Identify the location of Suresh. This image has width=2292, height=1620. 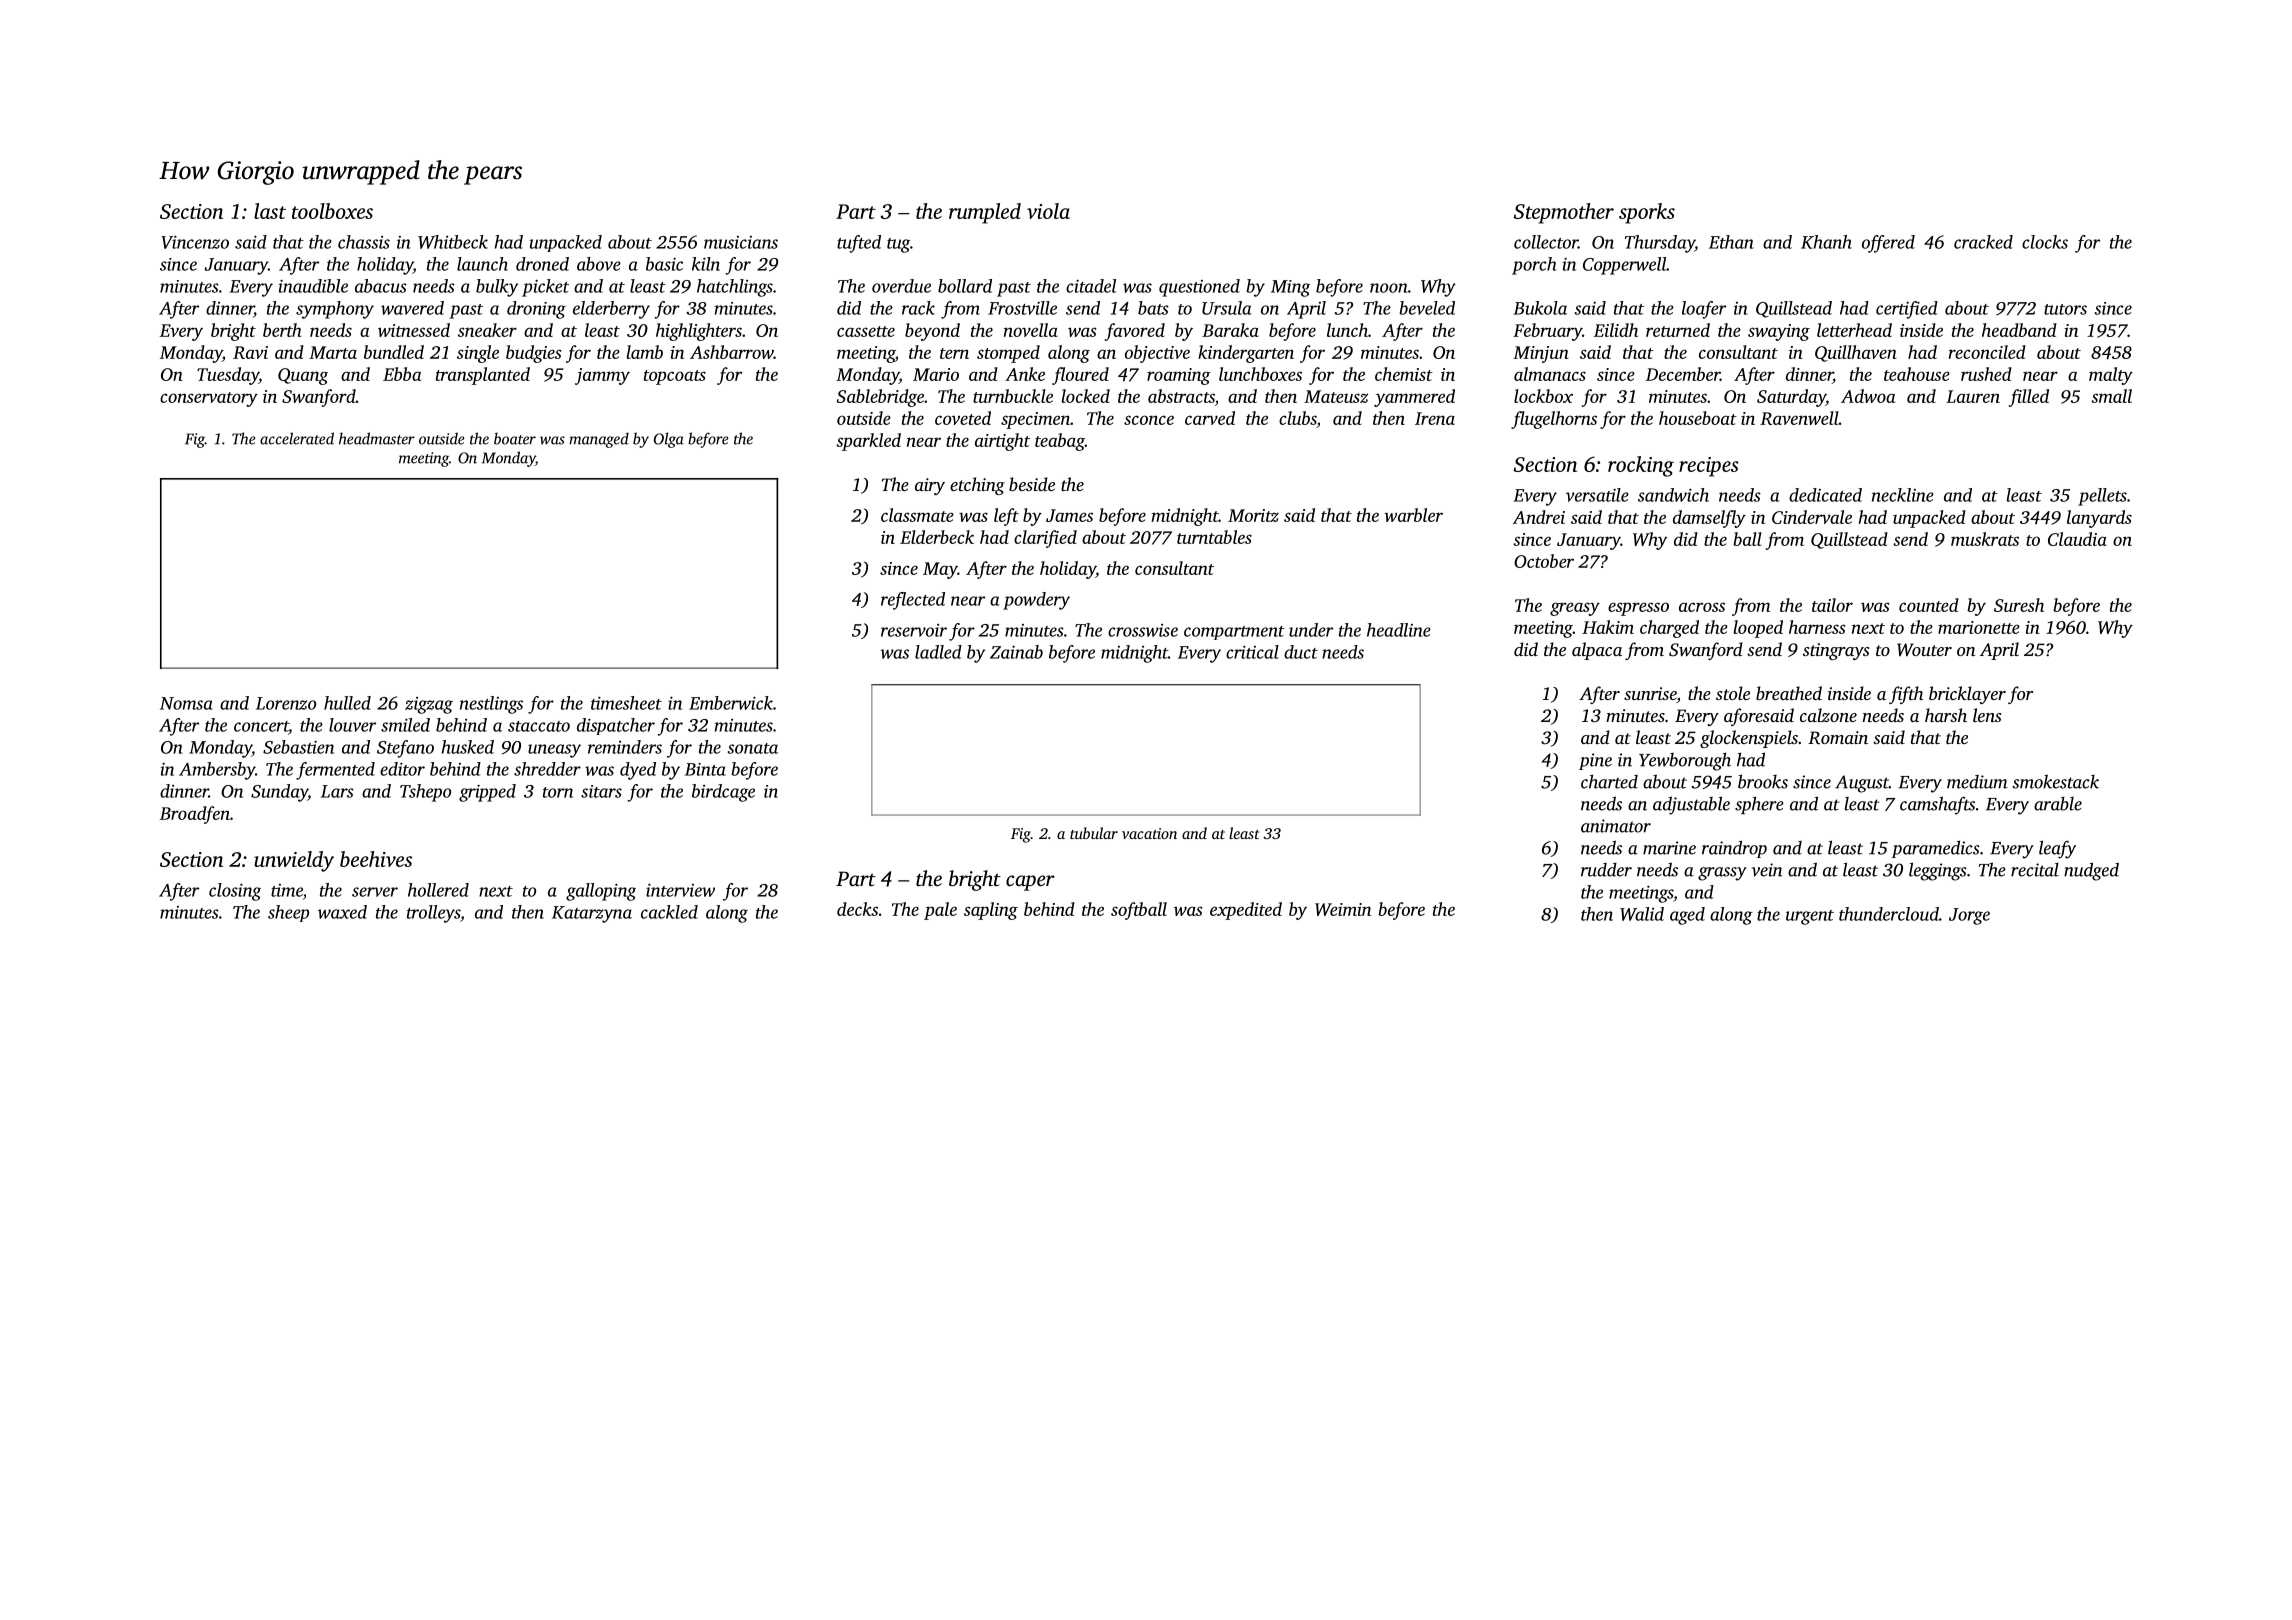
(2019, 605).
